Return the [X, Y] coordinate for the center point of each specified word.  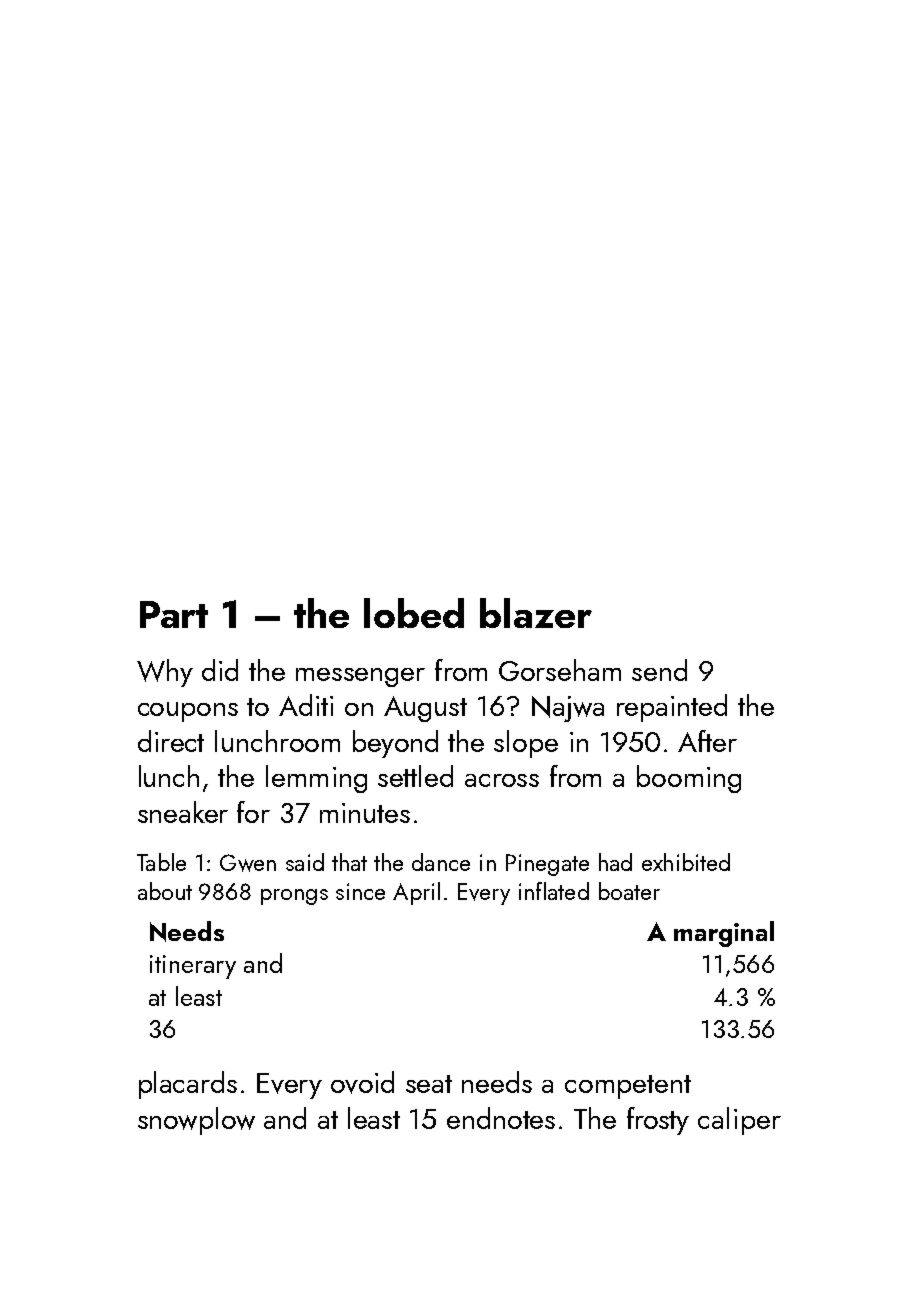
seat [429, 1084]
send [659, 670]
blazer [536, 613]
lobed [414, 613]
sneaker [183, 812]
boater [629, 891]
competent [628, 1087]
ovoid [362, 1082]
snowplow [196, 1121]
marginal [724, 934]
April [416, 893]
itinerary [193, 967]
